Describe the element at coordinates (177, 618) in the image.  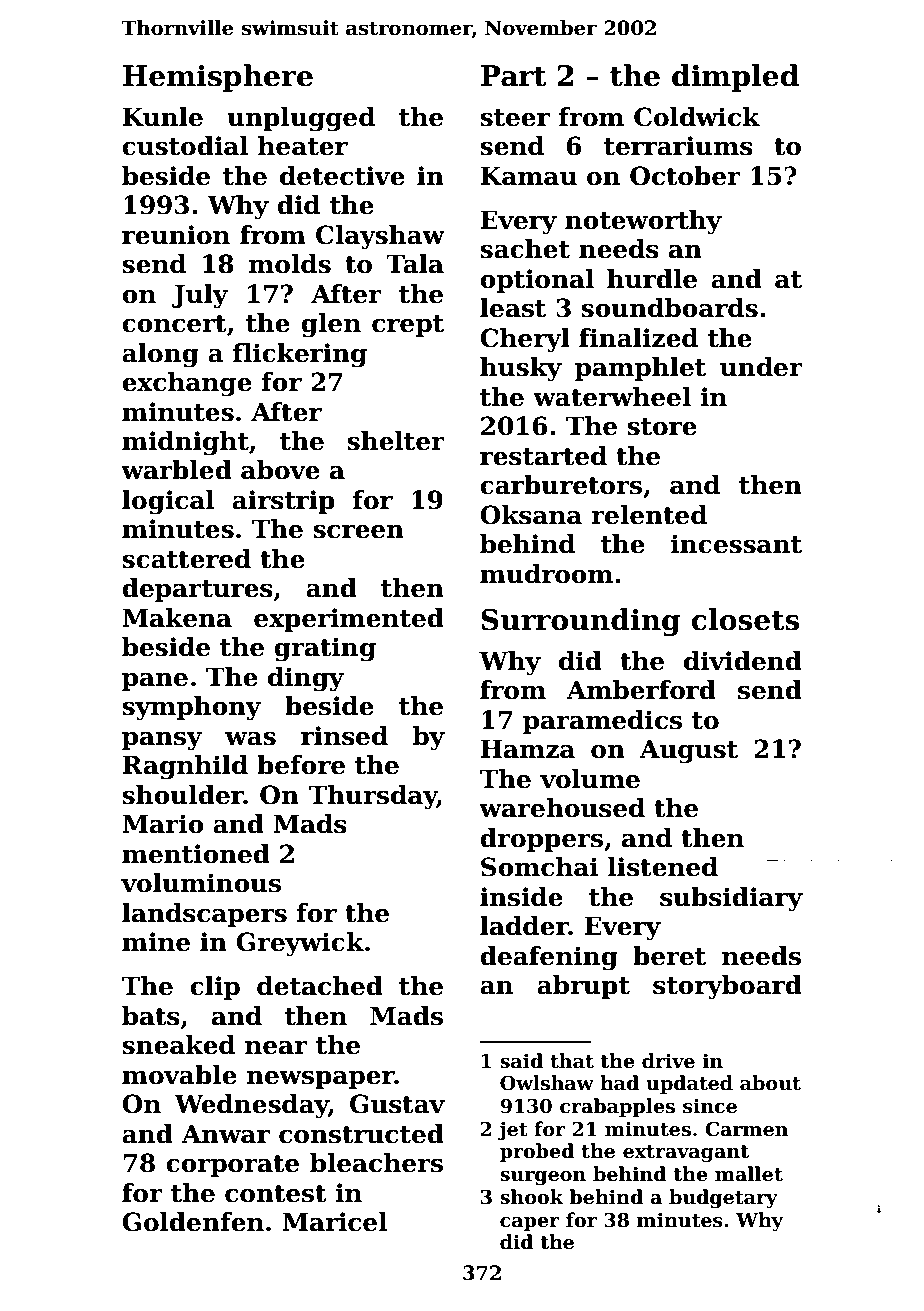
I see `Makena` at that location.
